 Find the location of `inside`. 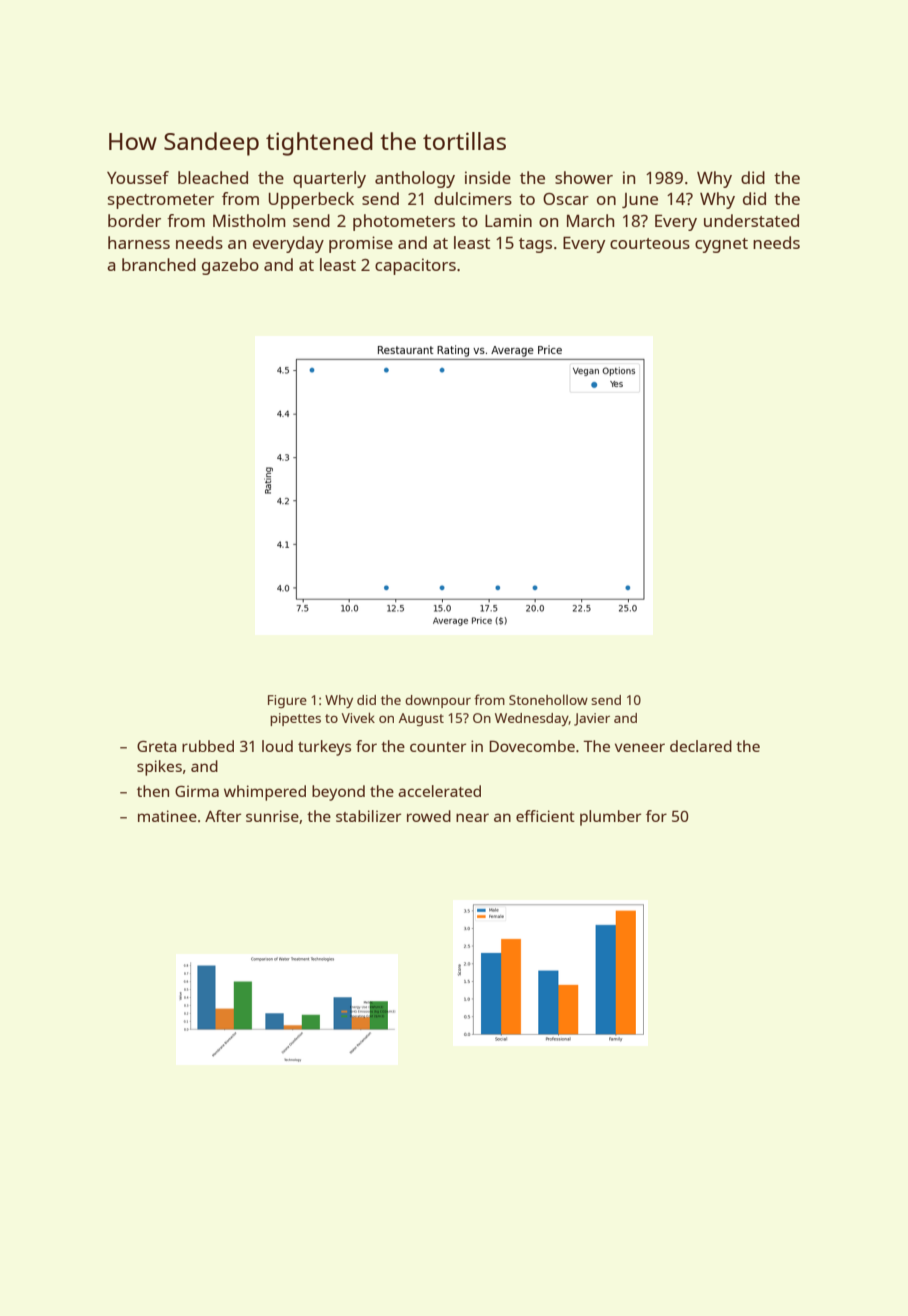

inside is located at coordinates (488, 177).
